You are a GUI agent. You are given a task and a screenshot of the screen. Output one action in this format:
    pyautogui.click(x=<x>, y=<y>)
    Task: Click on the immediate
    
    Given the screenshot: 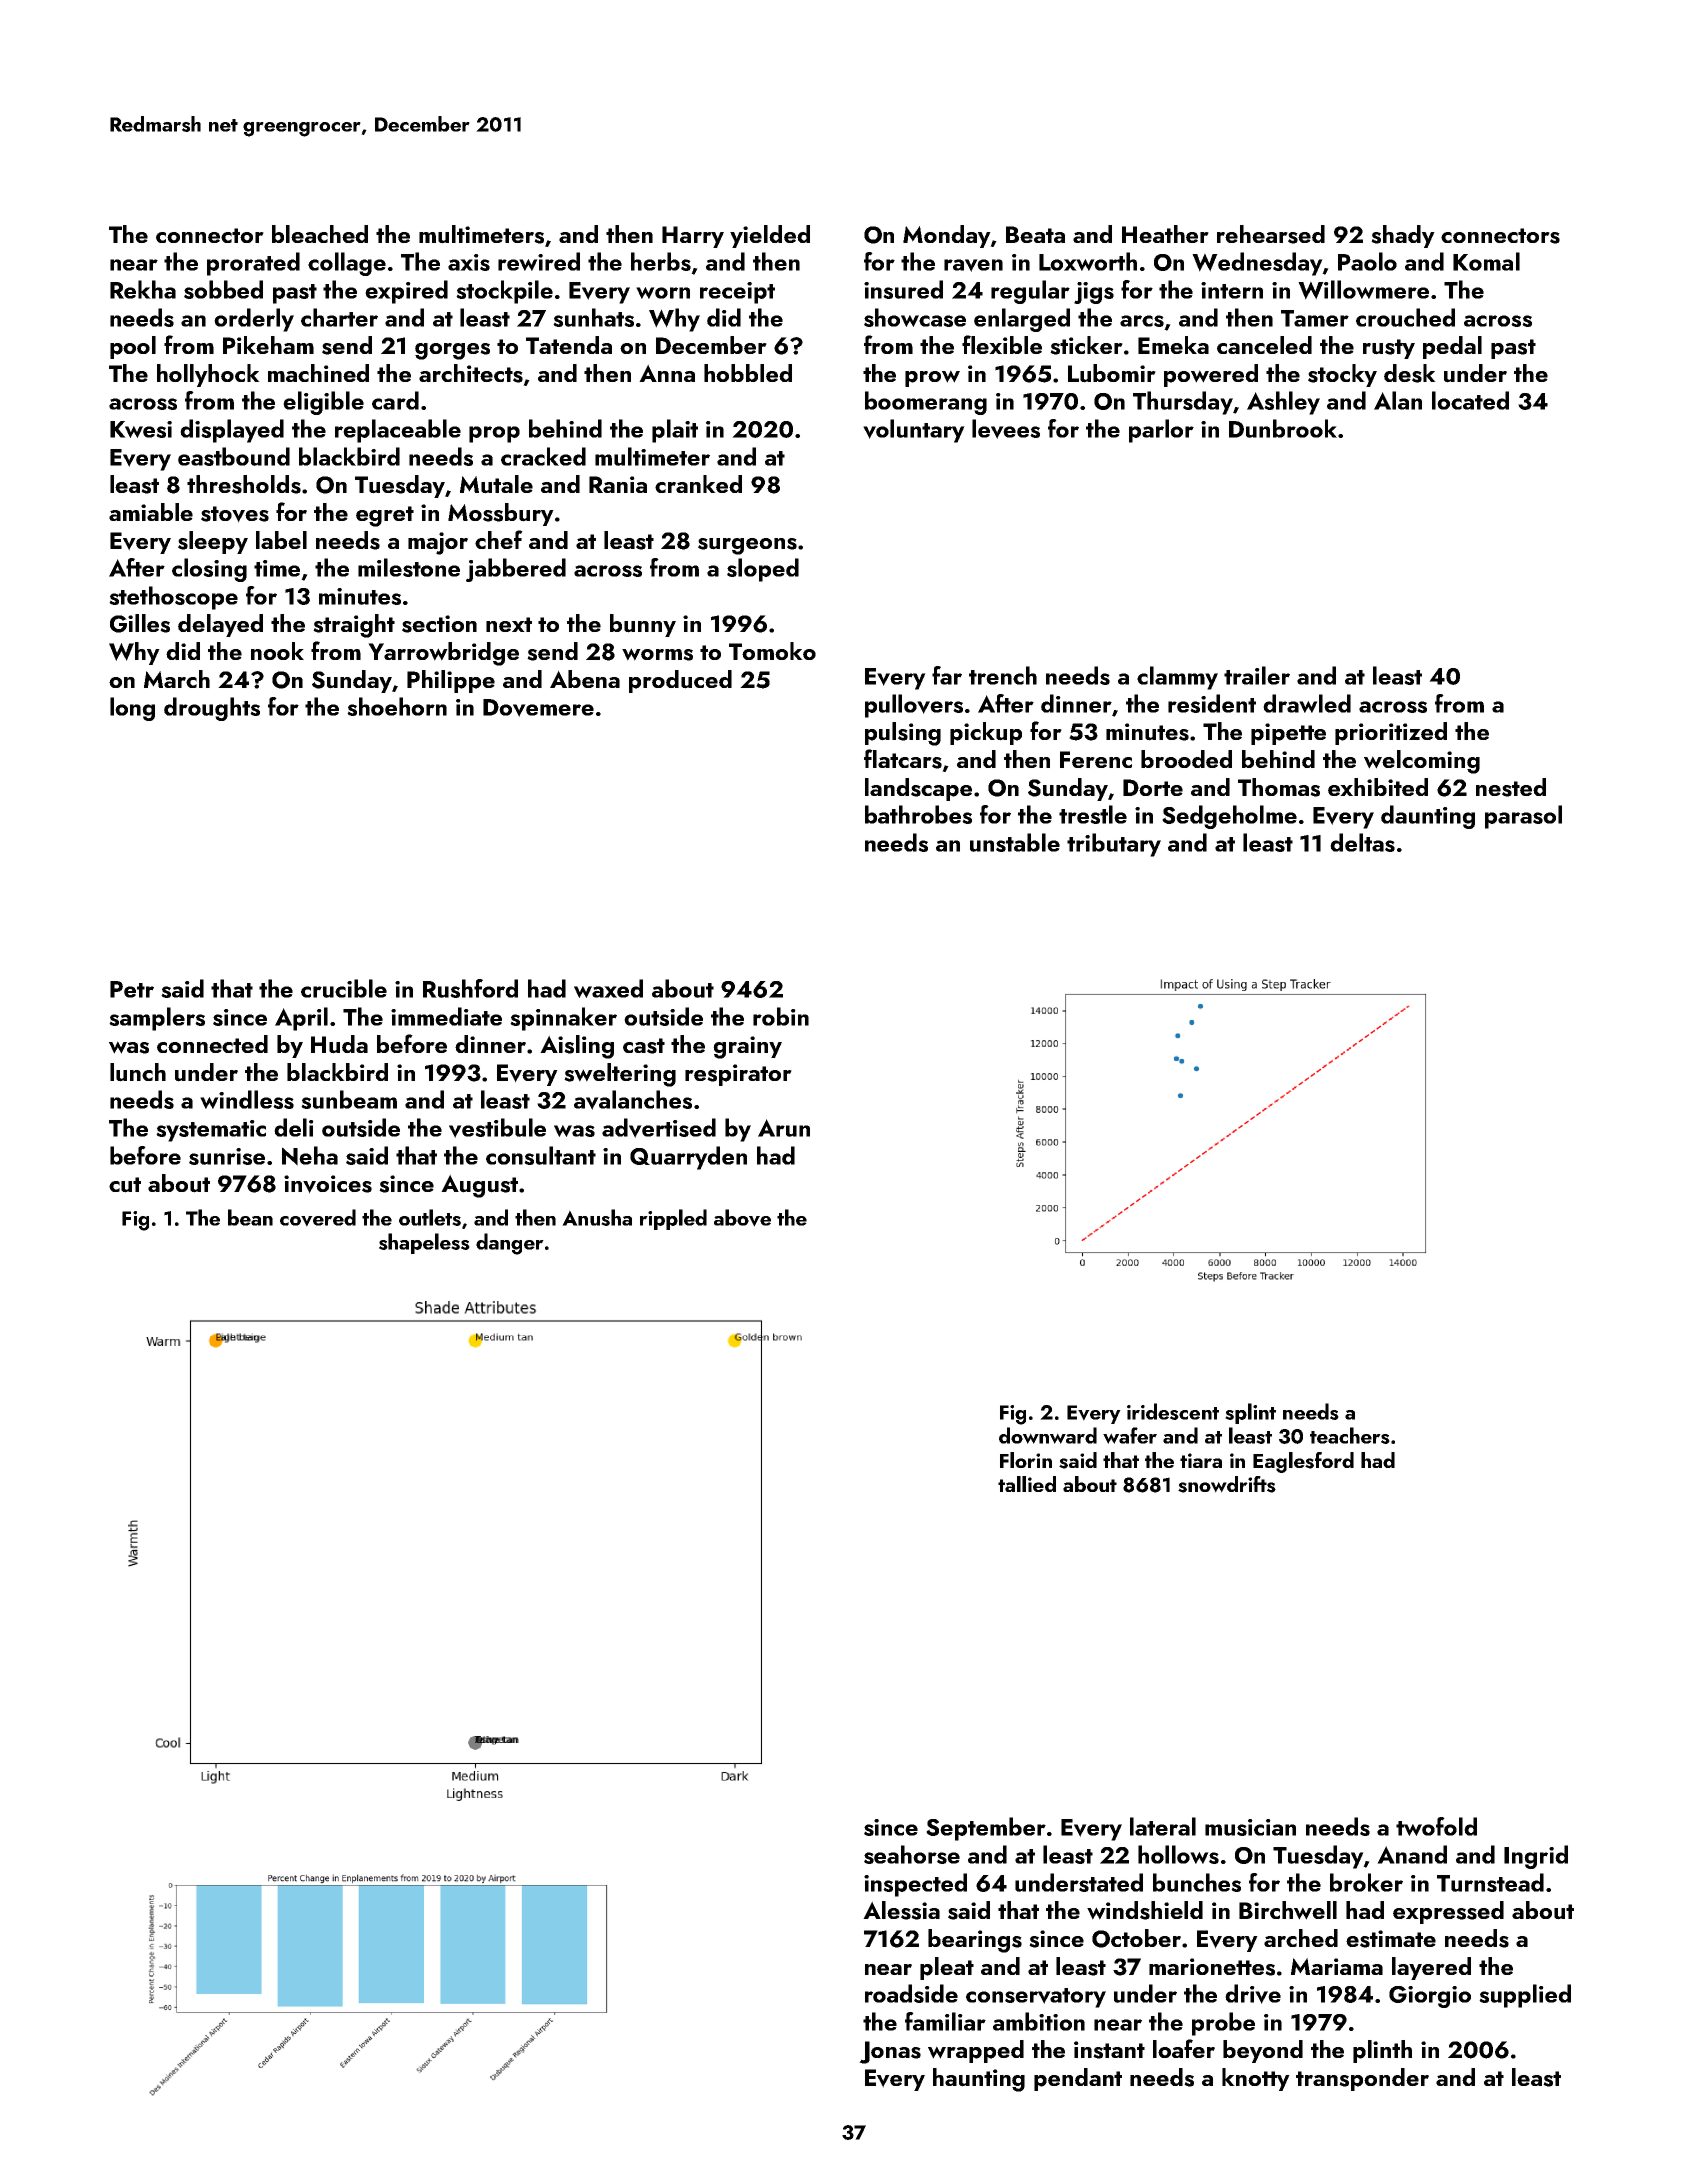 What is the action you would take?
    pyautogui.click(x=446, y=1016)
